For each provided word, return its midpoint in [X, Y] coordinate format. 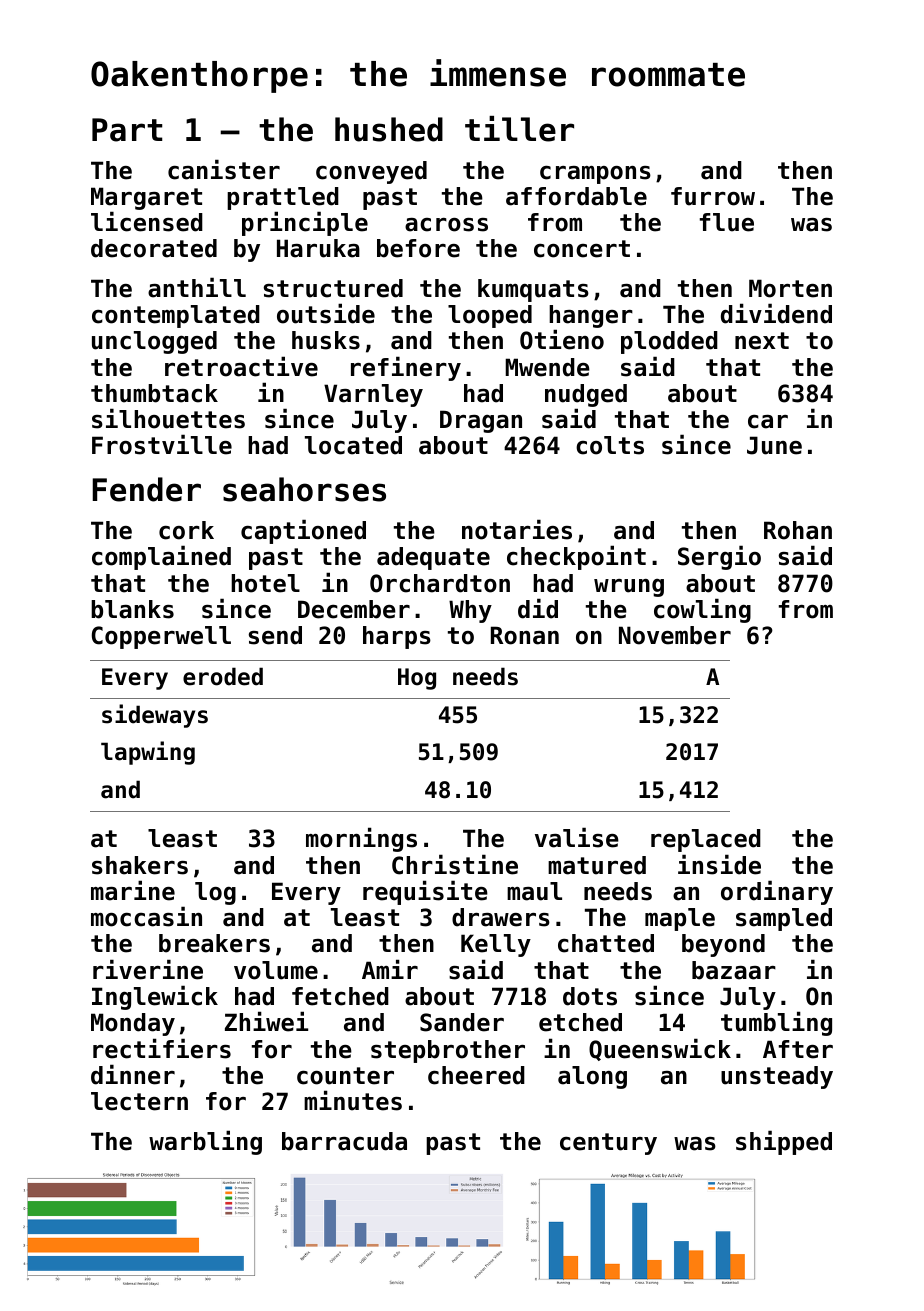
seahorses [304, 489]
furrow [713, 196]
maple [680, 919]
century [608, 1144]
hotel [265, 583]
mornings [361, 839]
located [353, 445]
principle [305, 223]
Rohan [798, 530]
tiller [519, 129]
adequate [433, 558]
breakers [214, 943]
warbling [205, 1142]
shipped [784, 1142]
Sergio [719, 557]
